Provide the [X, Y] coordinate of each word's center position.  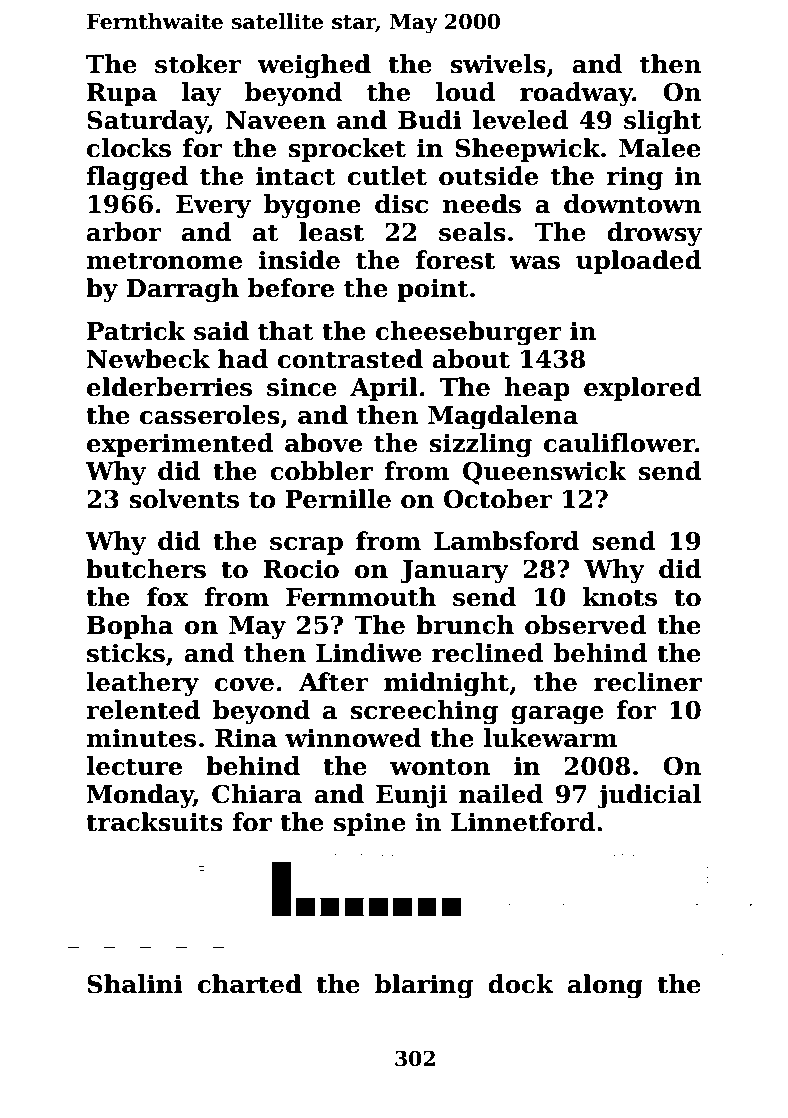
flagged [137, 178]
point [433, 290]
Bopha [130, 627]
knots [620, 597]
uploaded [639, 262]
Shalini [135, 984]
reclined [488, 653]
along [605, 986]
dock [521, 984]
